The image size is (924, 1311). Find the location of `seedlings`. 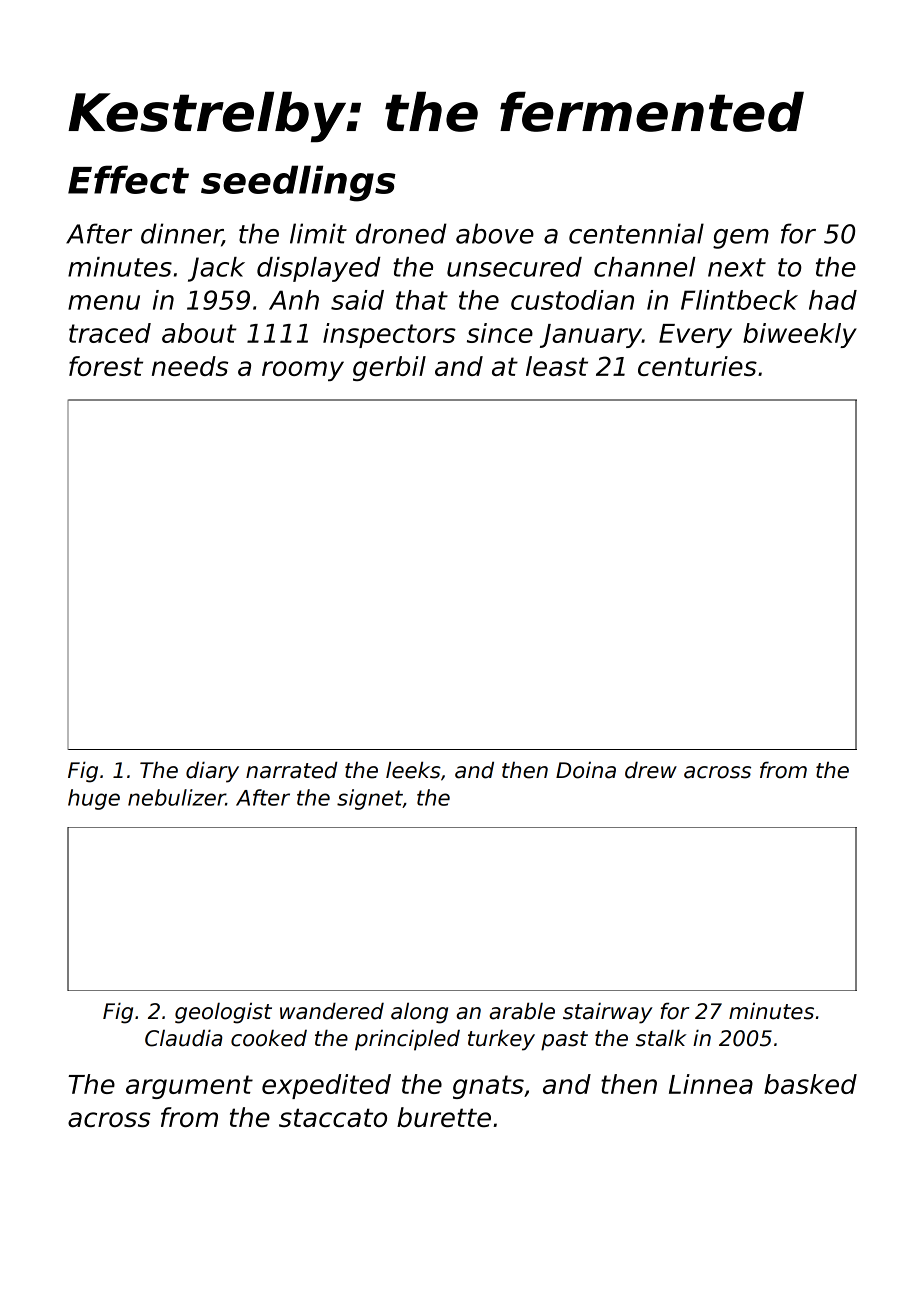

seedlings is located at coordinates (298, 183).
